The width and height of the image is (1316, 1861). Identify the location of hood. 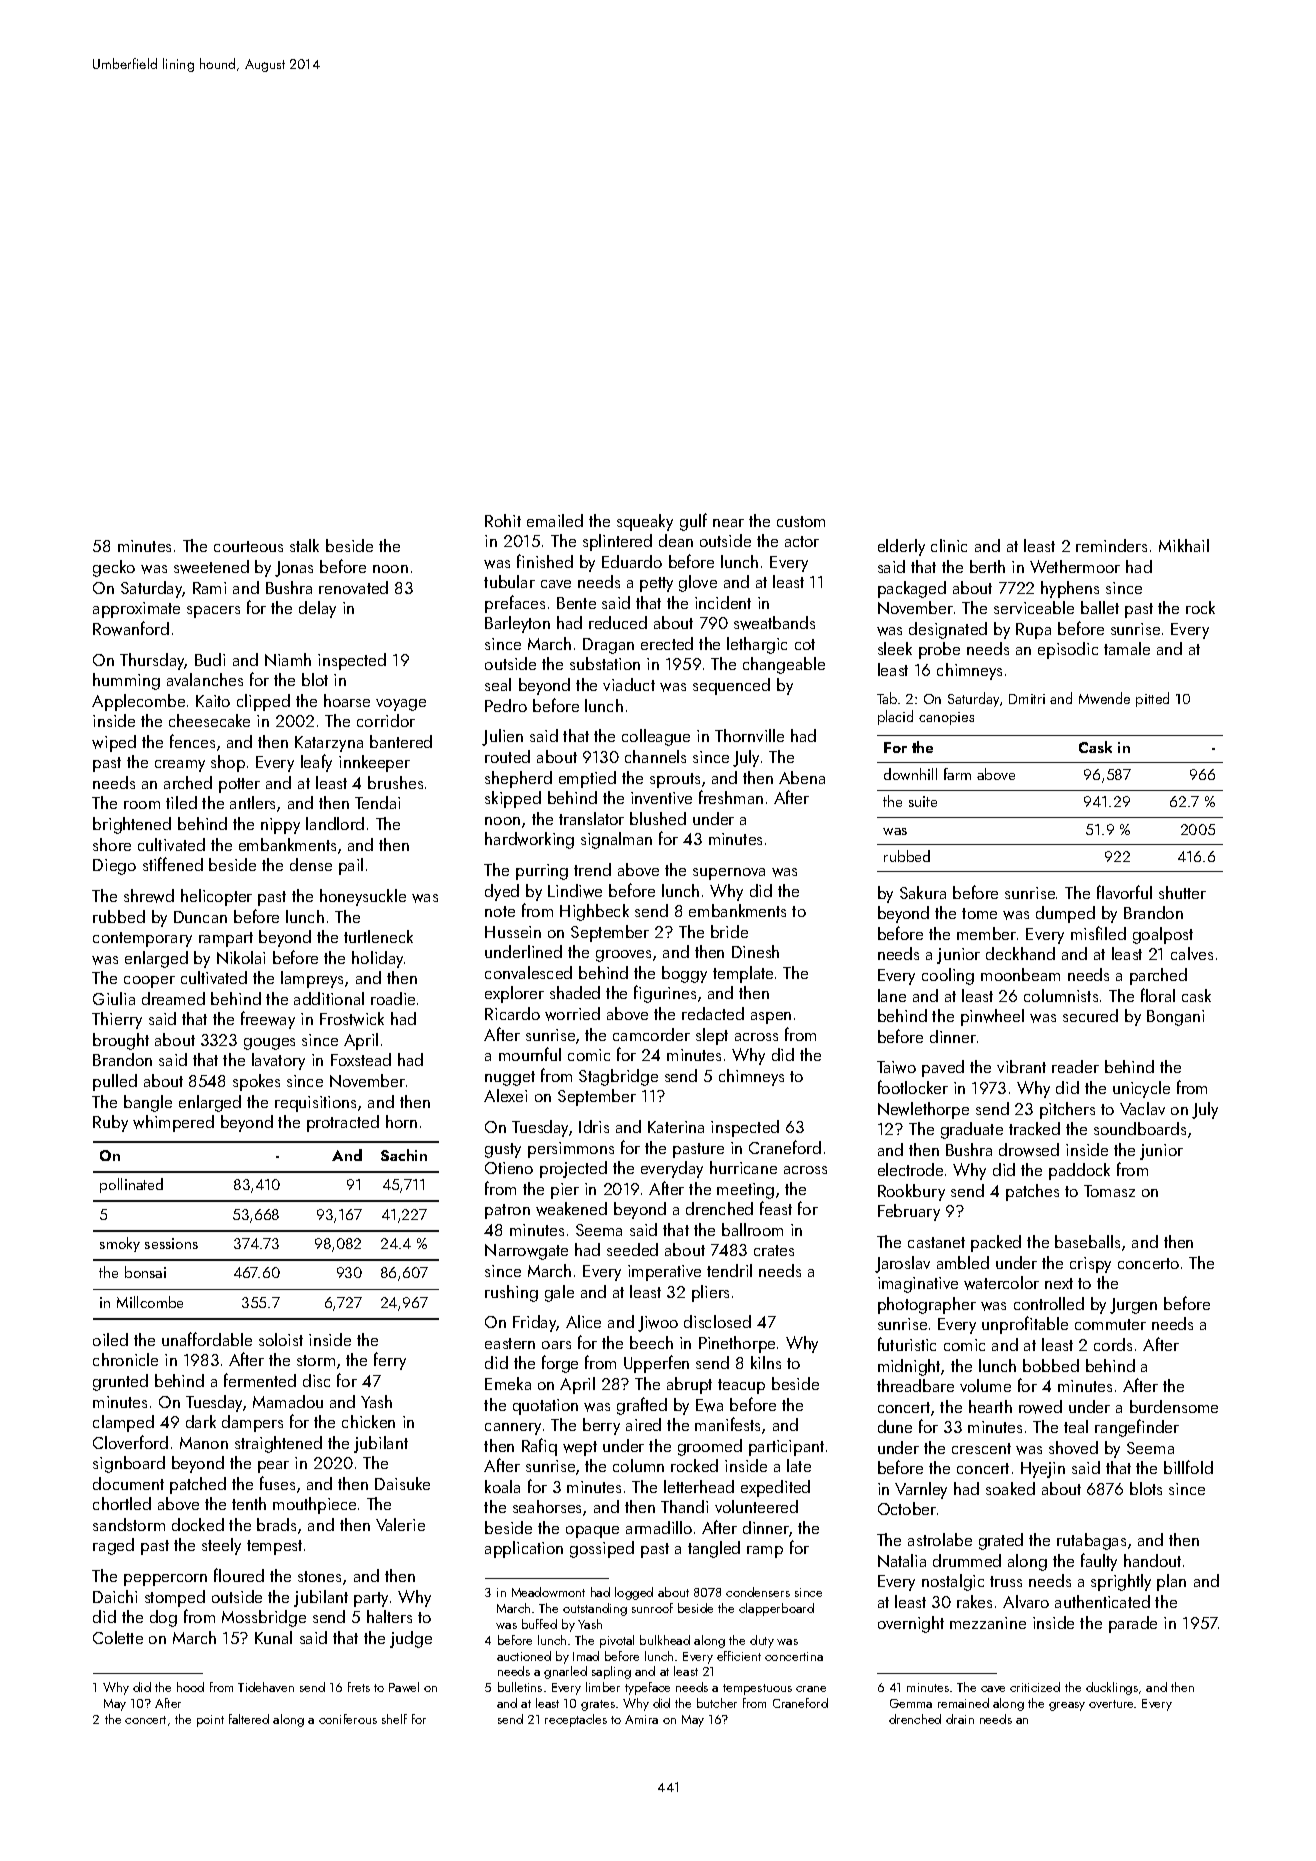
(190, 1687).
